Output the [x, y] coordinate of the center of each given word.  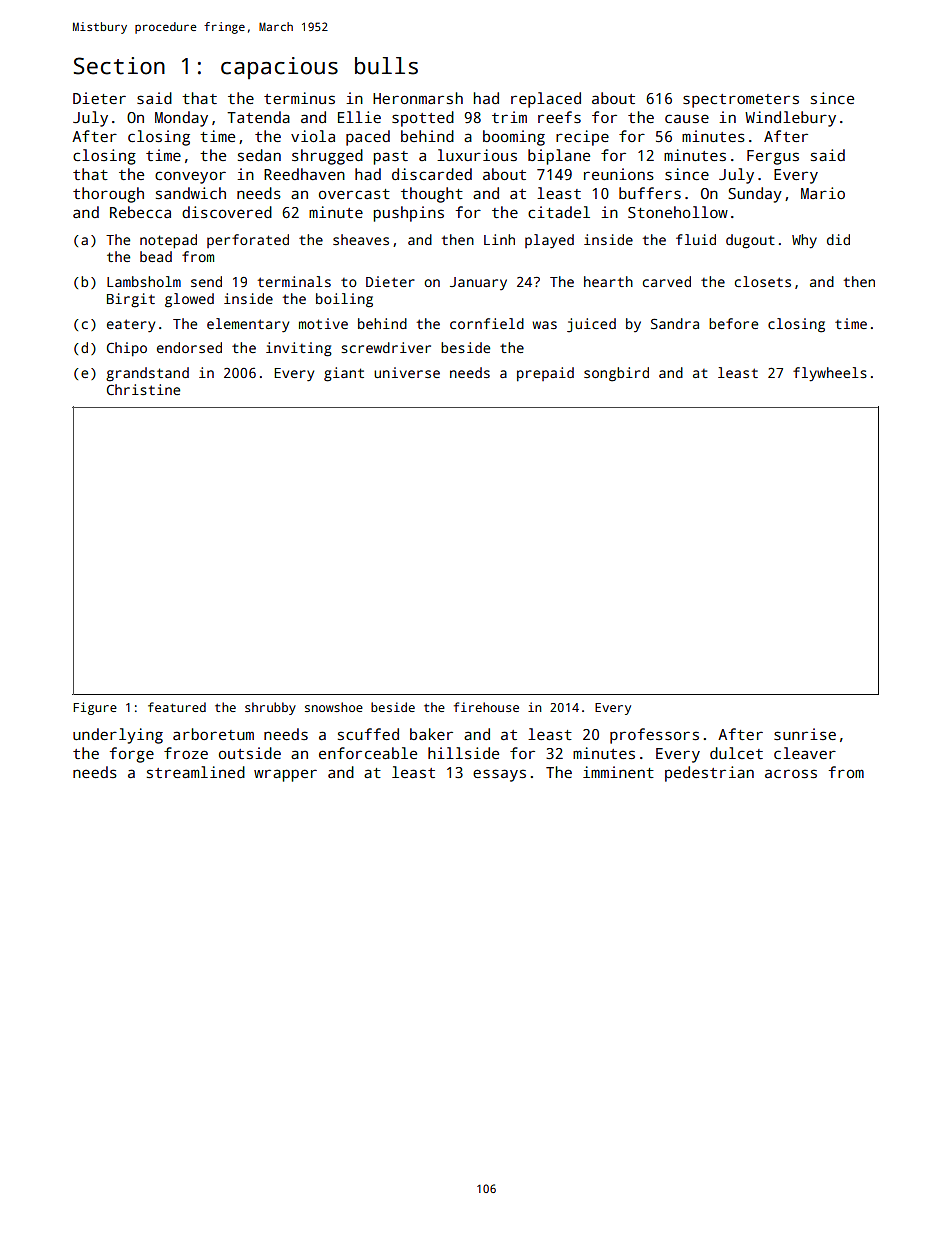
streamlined [196, 772]
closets [763, 281]
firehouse [486, 707]
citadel [559, 212]
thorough [108, 195]
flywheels [830, 374]
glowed [189, 300]
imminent [618, 772]
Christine [143, 389]
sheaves [361, 239]
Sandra [675, 323]
